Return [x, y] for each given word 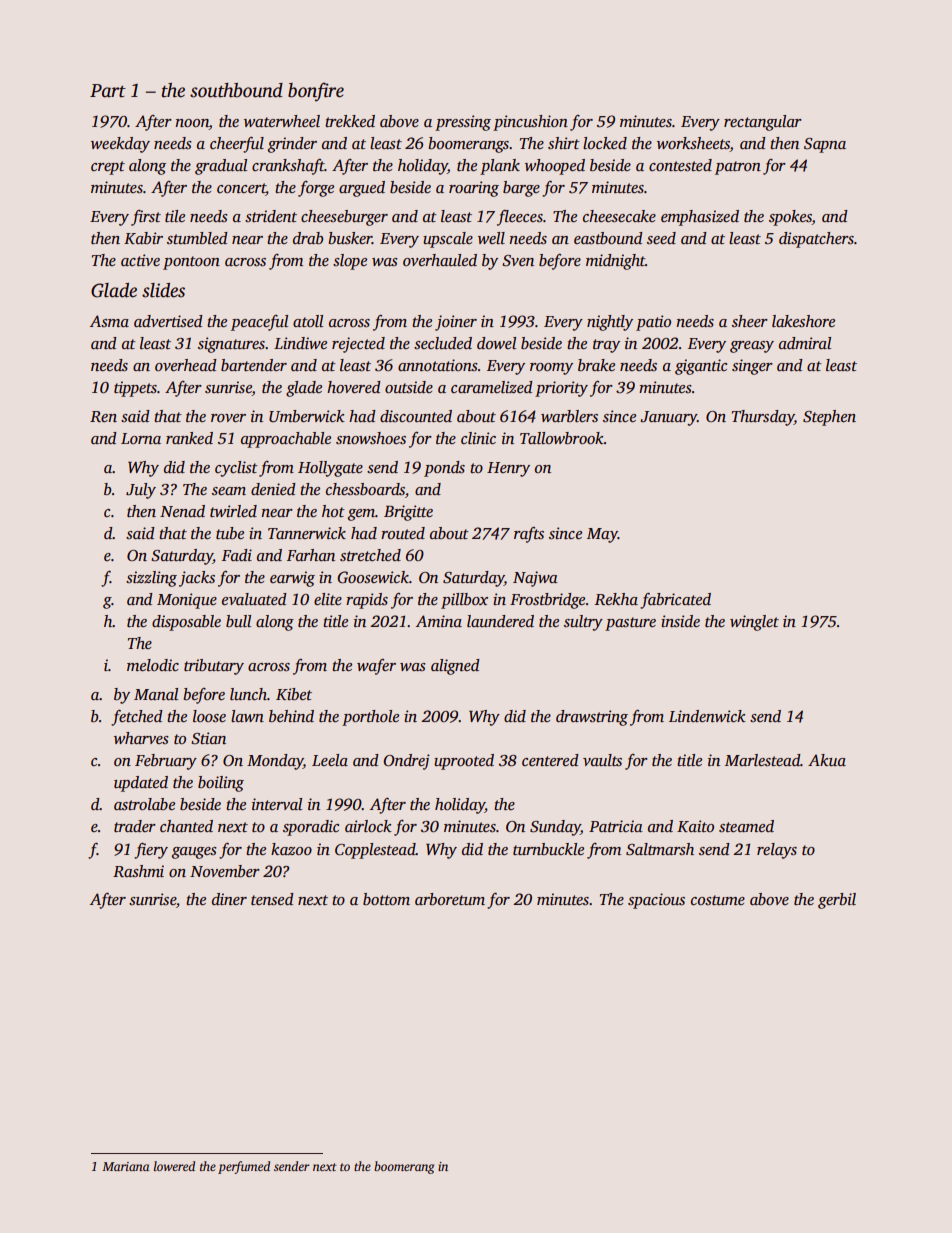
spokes [790, 218]
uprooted [464, 762]
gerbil [837, 901]
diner [229, 899]
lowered [174, 1166]
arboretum [450, 899]
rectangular [763, 123]
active [140, 260]
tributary [214, 667]
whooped [555, 167]
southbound [236, 90]
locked [605, 143]
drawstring [592, 718]
